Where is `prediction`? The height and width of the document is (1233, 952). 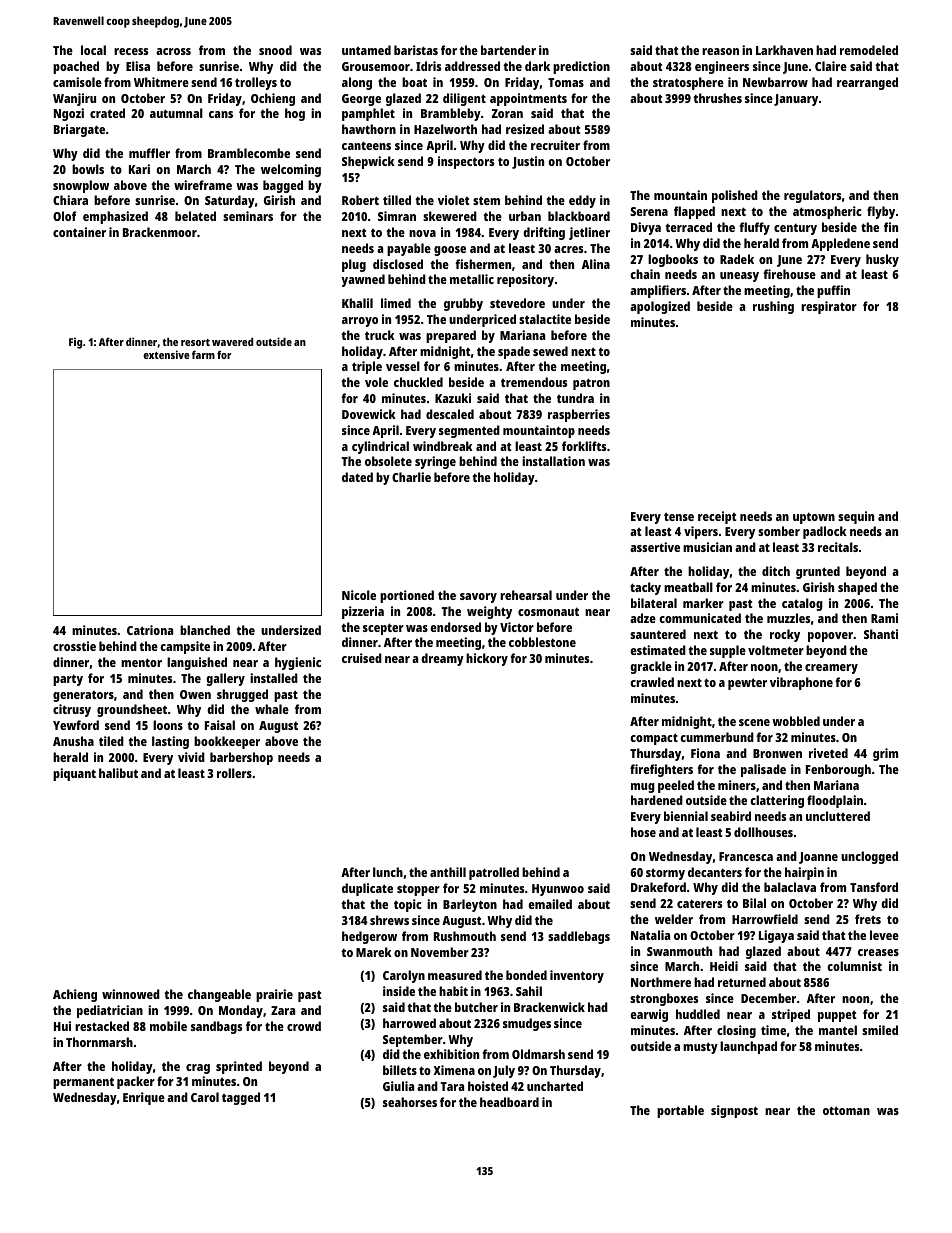
prediction is located at coordinates (581, 67).
